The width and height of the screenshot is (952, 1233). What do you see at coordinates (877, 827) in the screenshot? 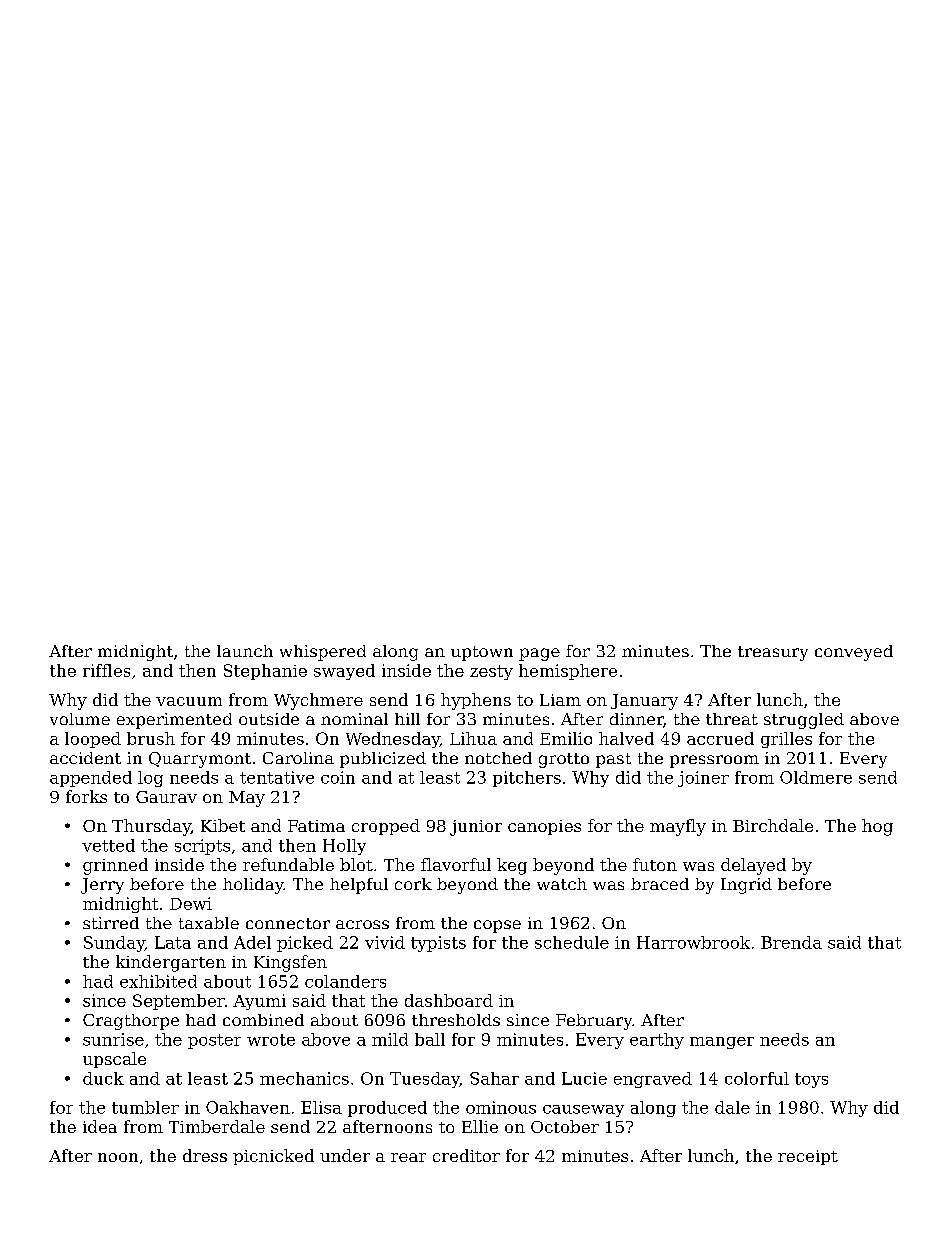
I see `hog` at bounding box center [877, 827].
